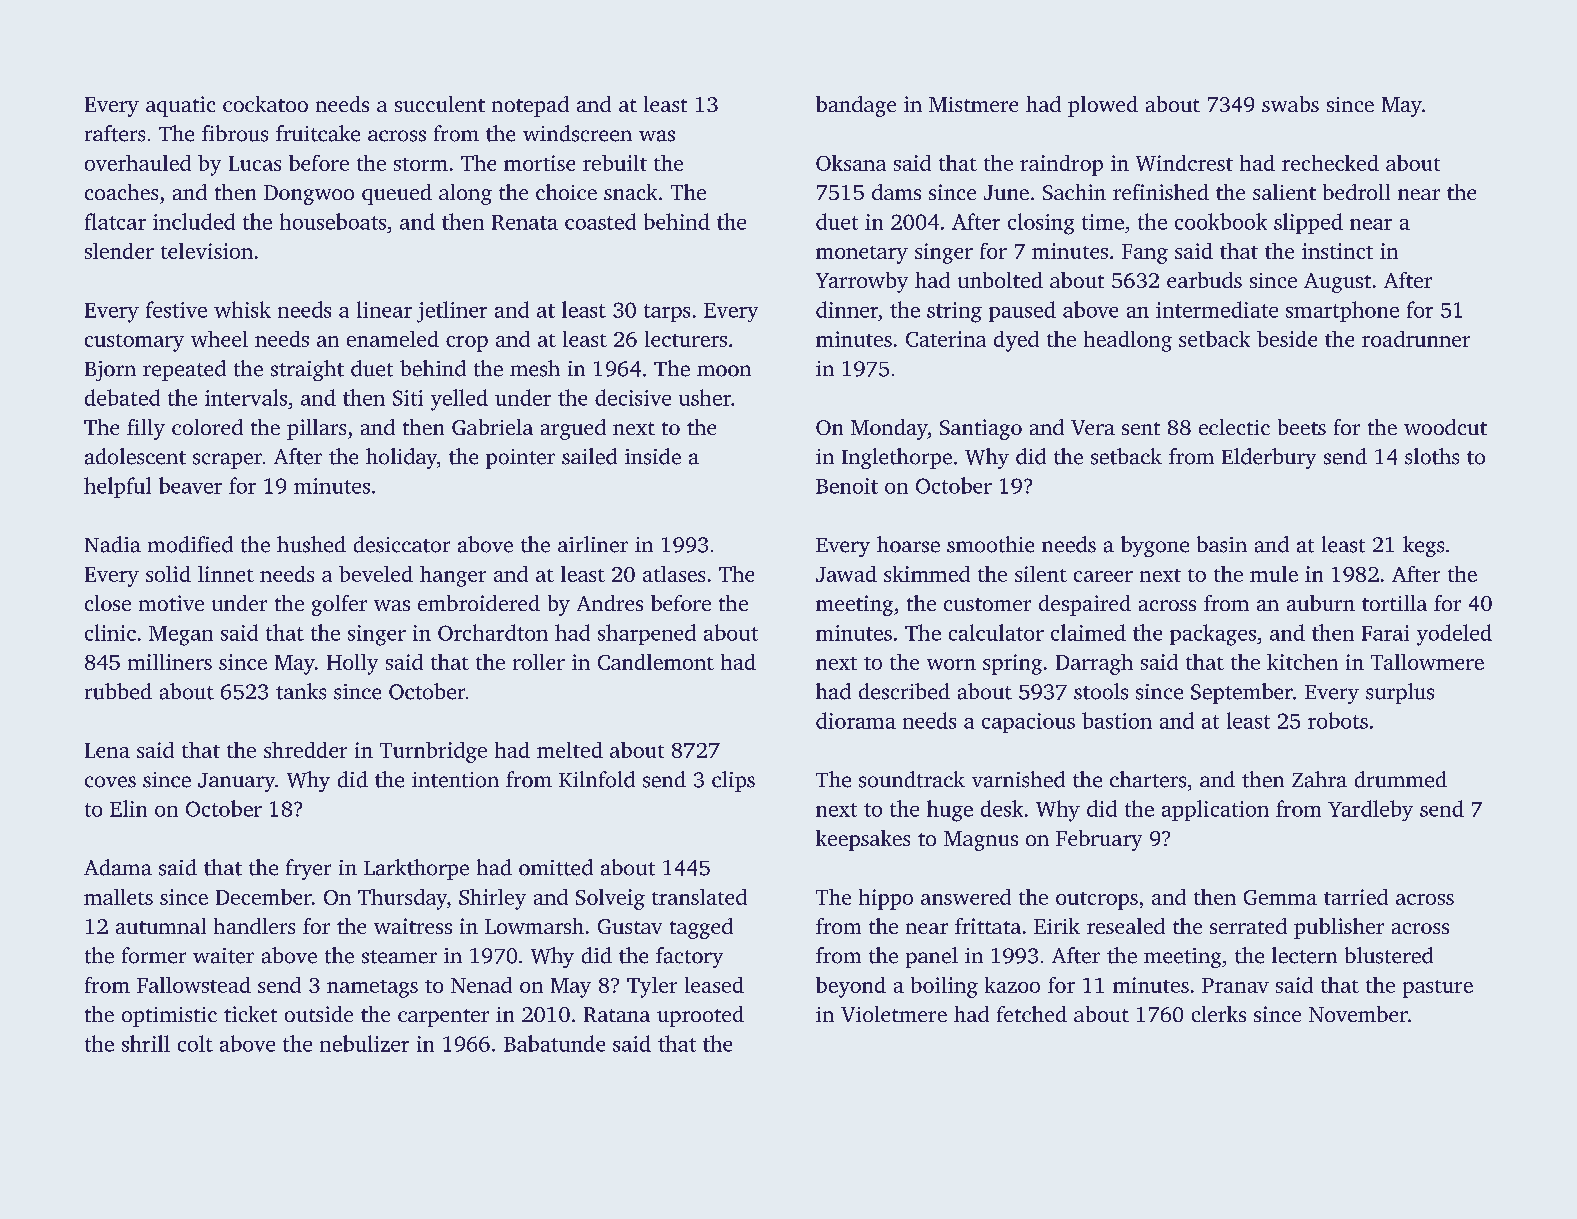 Image resolution: width=1577 pixels, height=1219 pixels. Describe the element at coordinates (896, 192) in the screenshot. I see `dams` at that location.
